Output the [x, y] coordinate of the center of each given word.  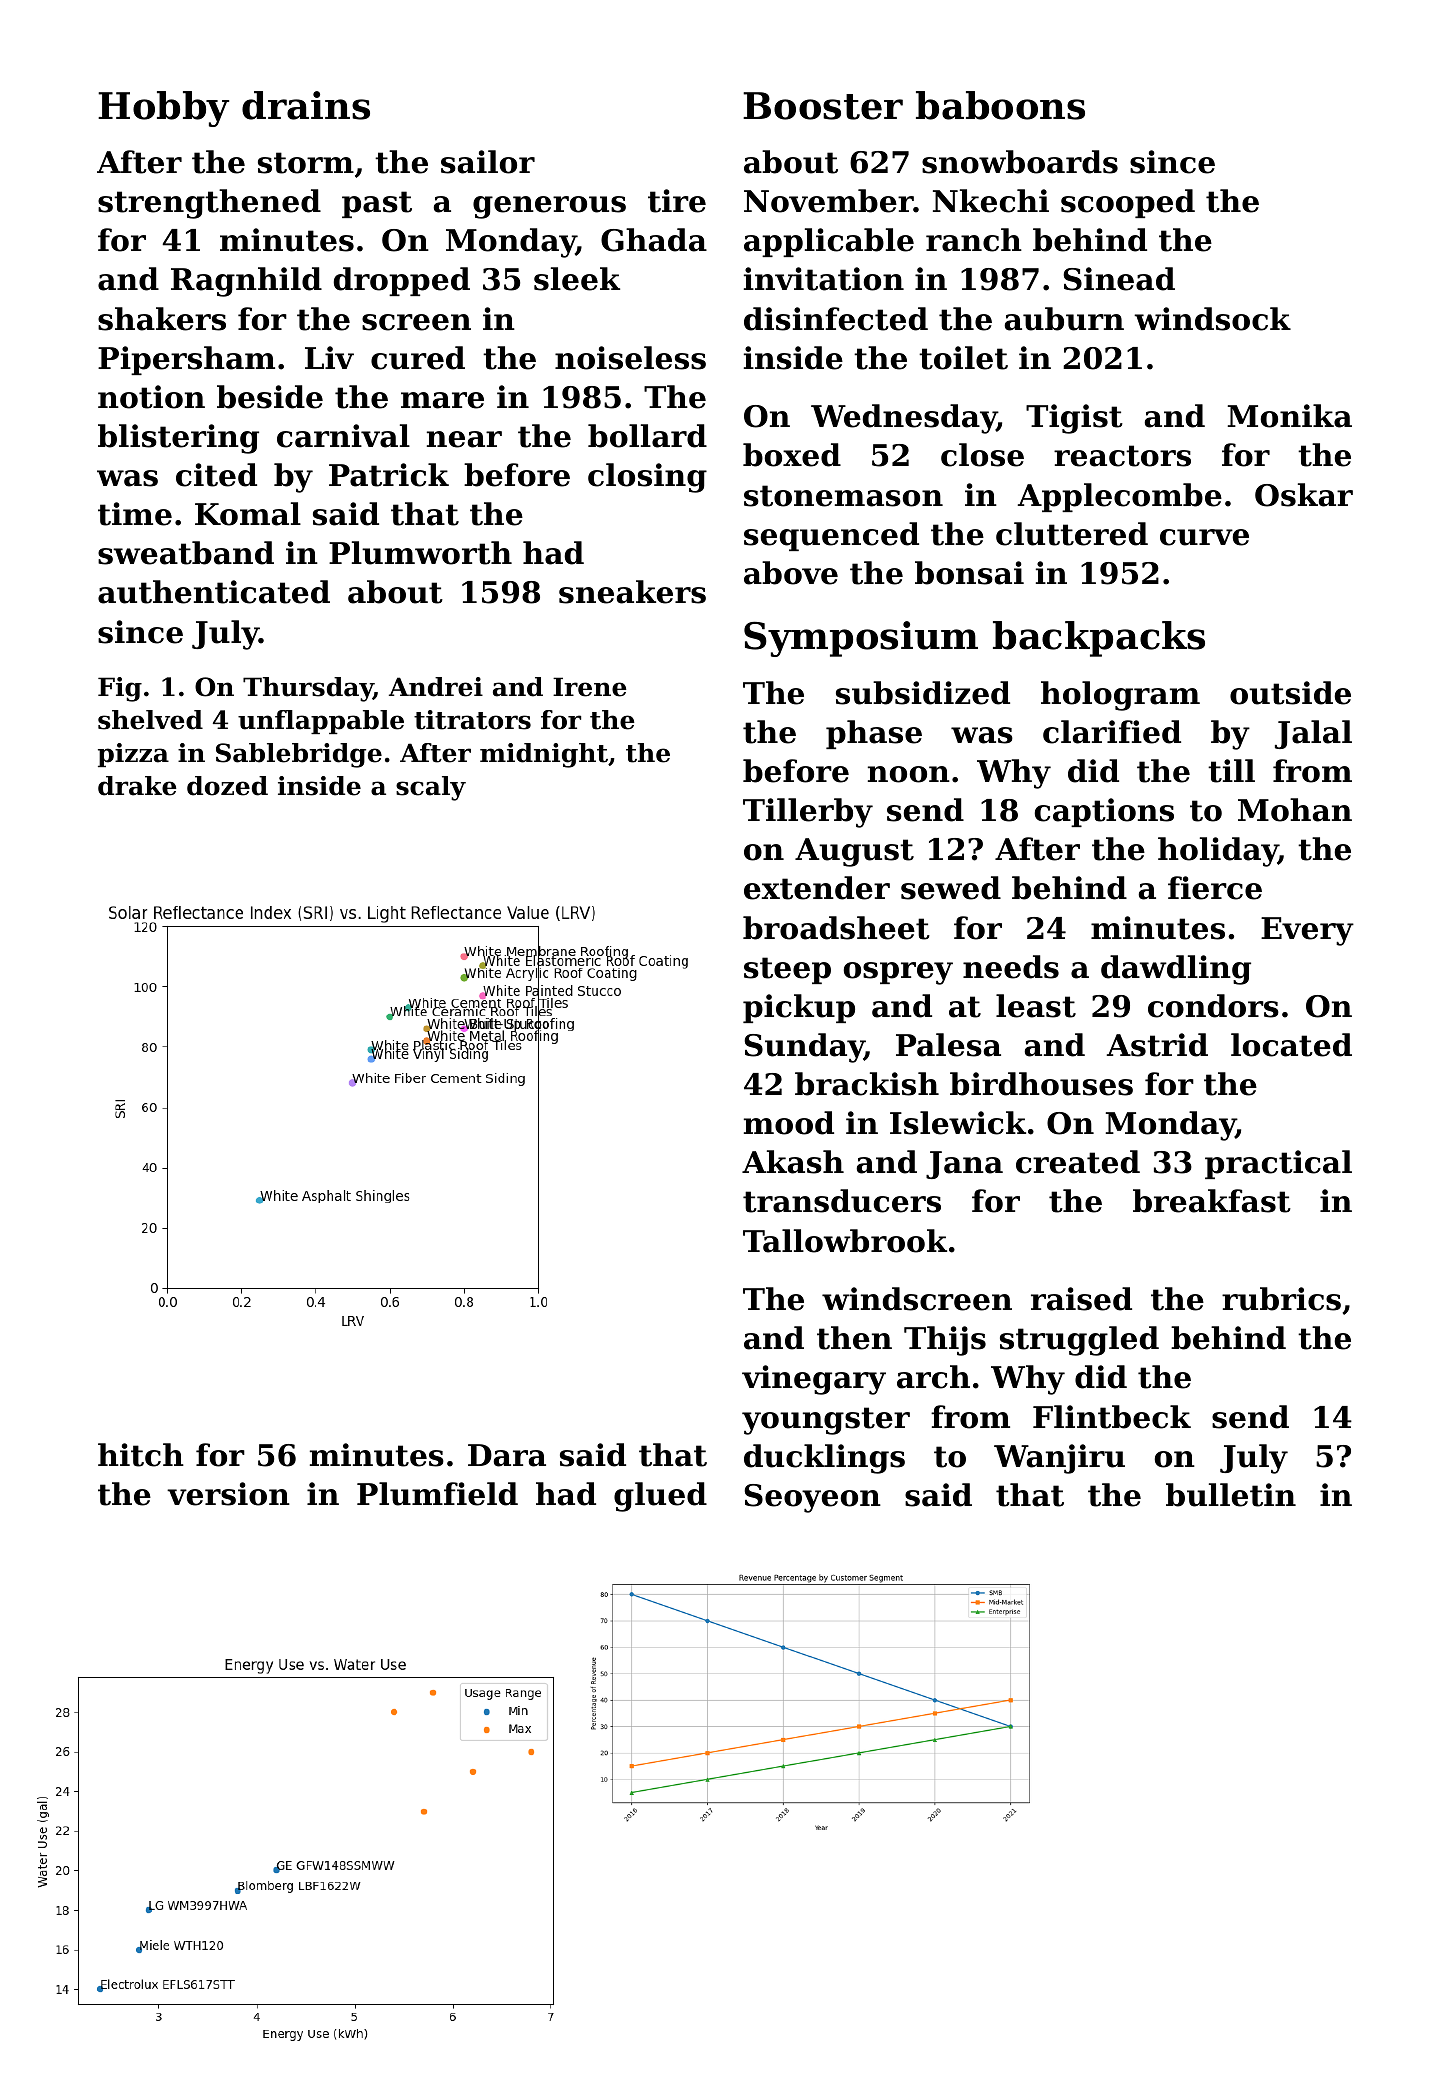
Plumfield [437, 1494]
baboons [1000, 105]
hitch [141, 1455]
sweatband [186, 553]
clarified [1112, 732]
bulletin [1231, 1495]
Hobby [163, 109]
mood [789, 1123]
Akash [793, 1162]
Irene [590, 687]
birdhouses [1041, 1084]
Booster [823, 106]
